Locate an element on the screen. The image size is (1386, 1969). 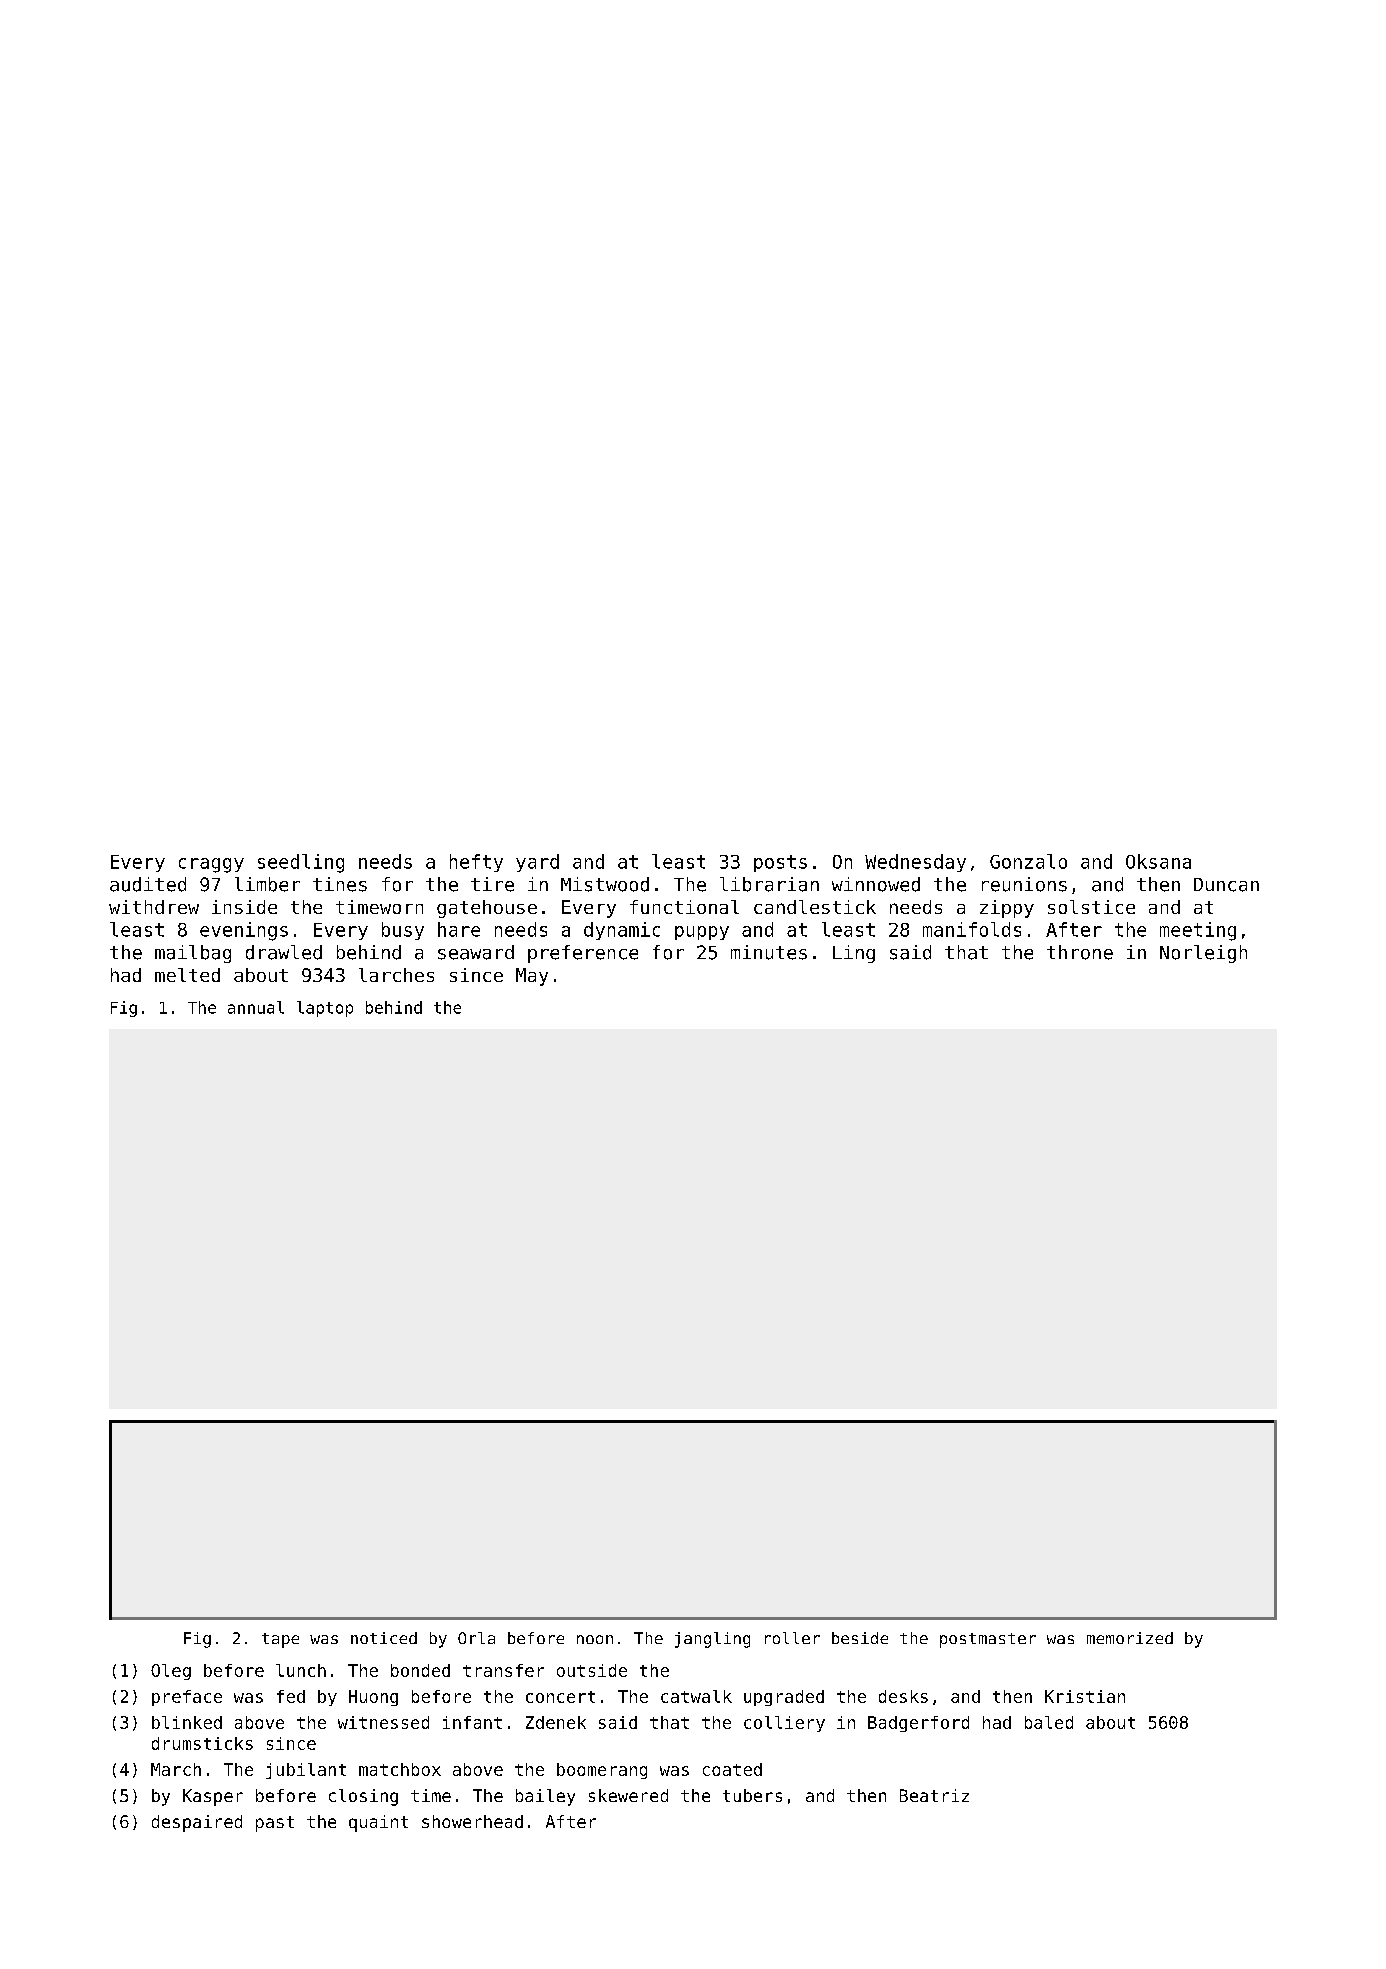
laptop is located at coordinates (325, 1009).
